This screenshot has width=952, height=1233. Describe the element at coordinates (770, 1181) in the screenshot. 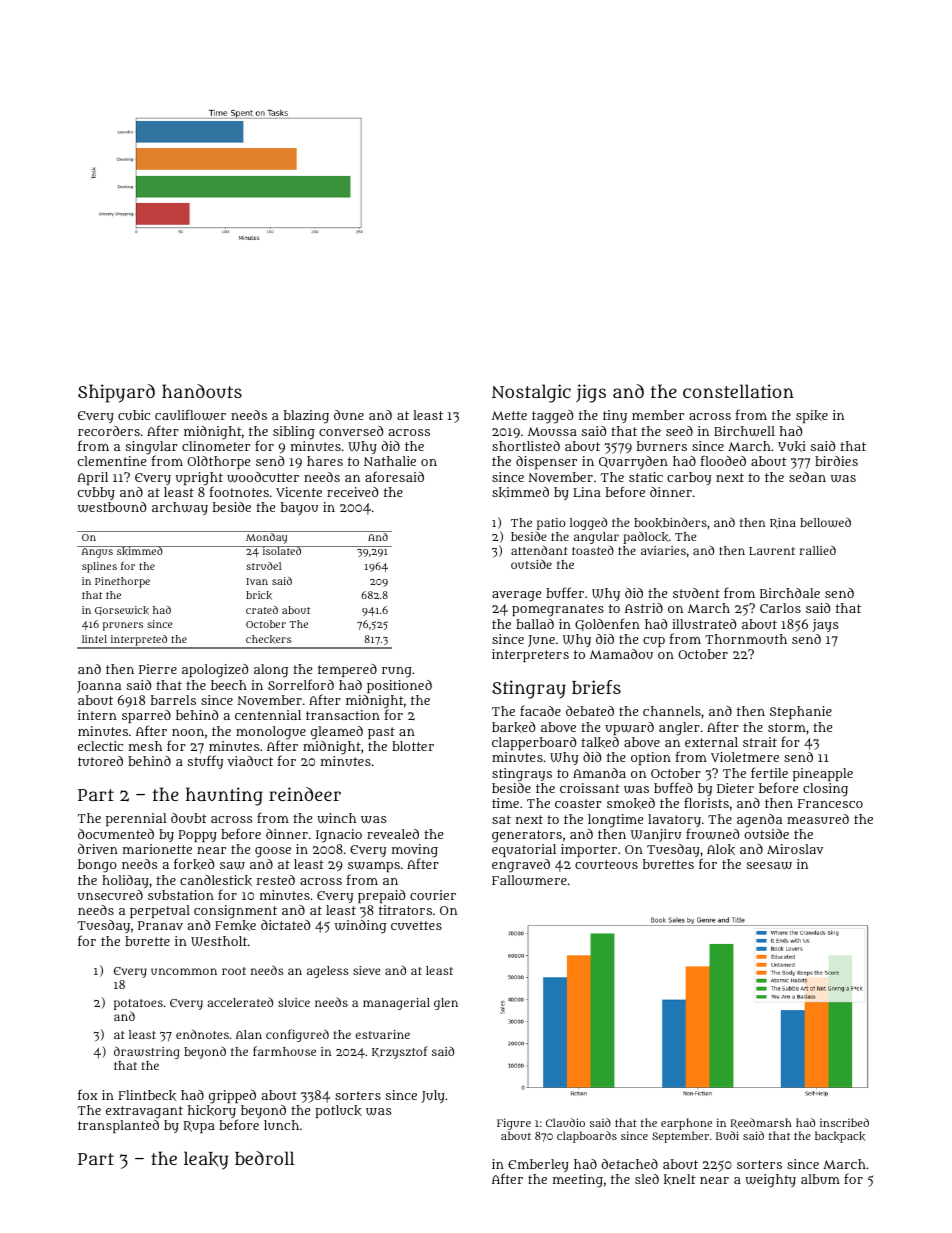

I see `weighty` at that location.
